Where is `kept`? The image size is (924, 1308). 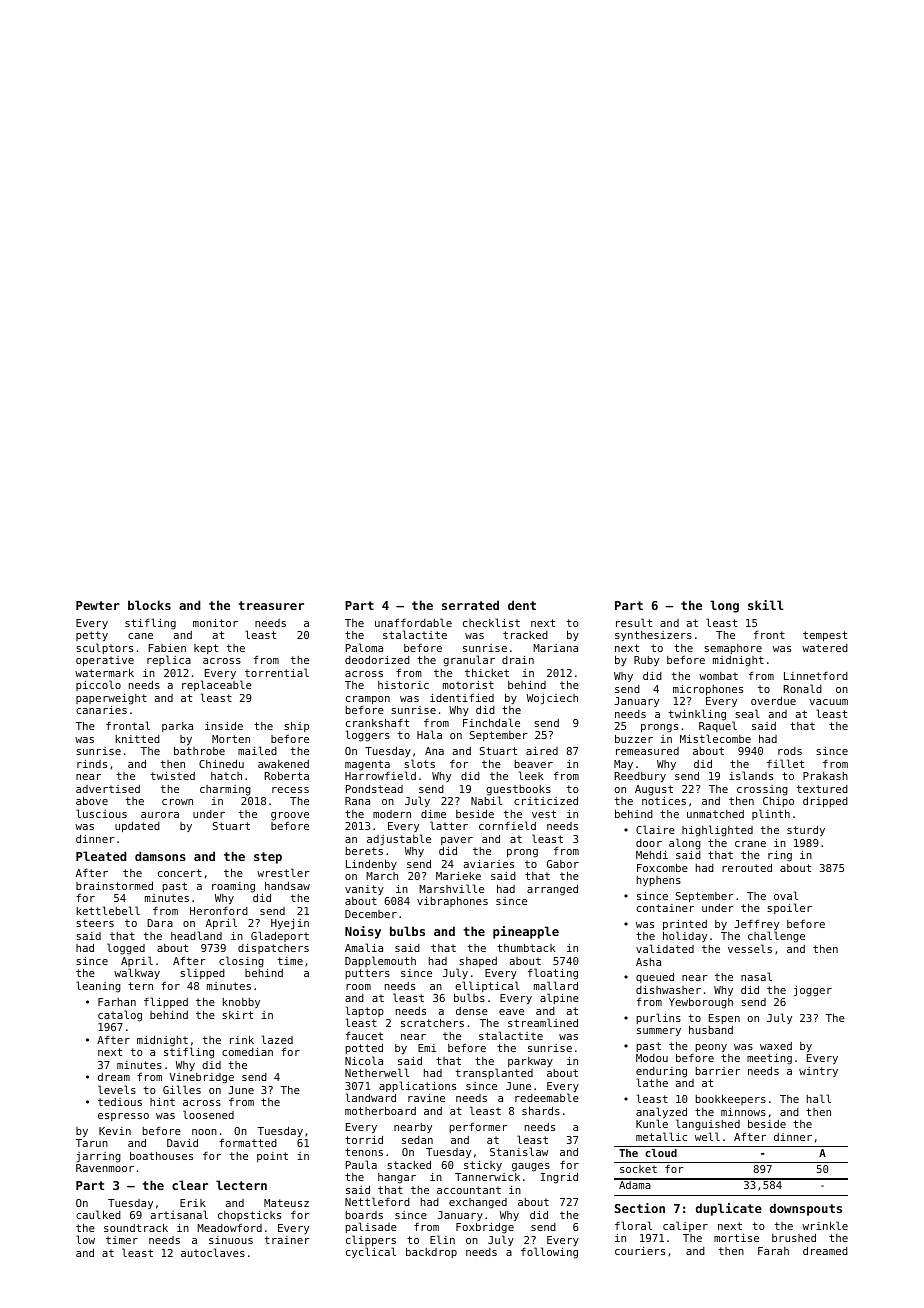 kept is located at coordinates (206, 649).
